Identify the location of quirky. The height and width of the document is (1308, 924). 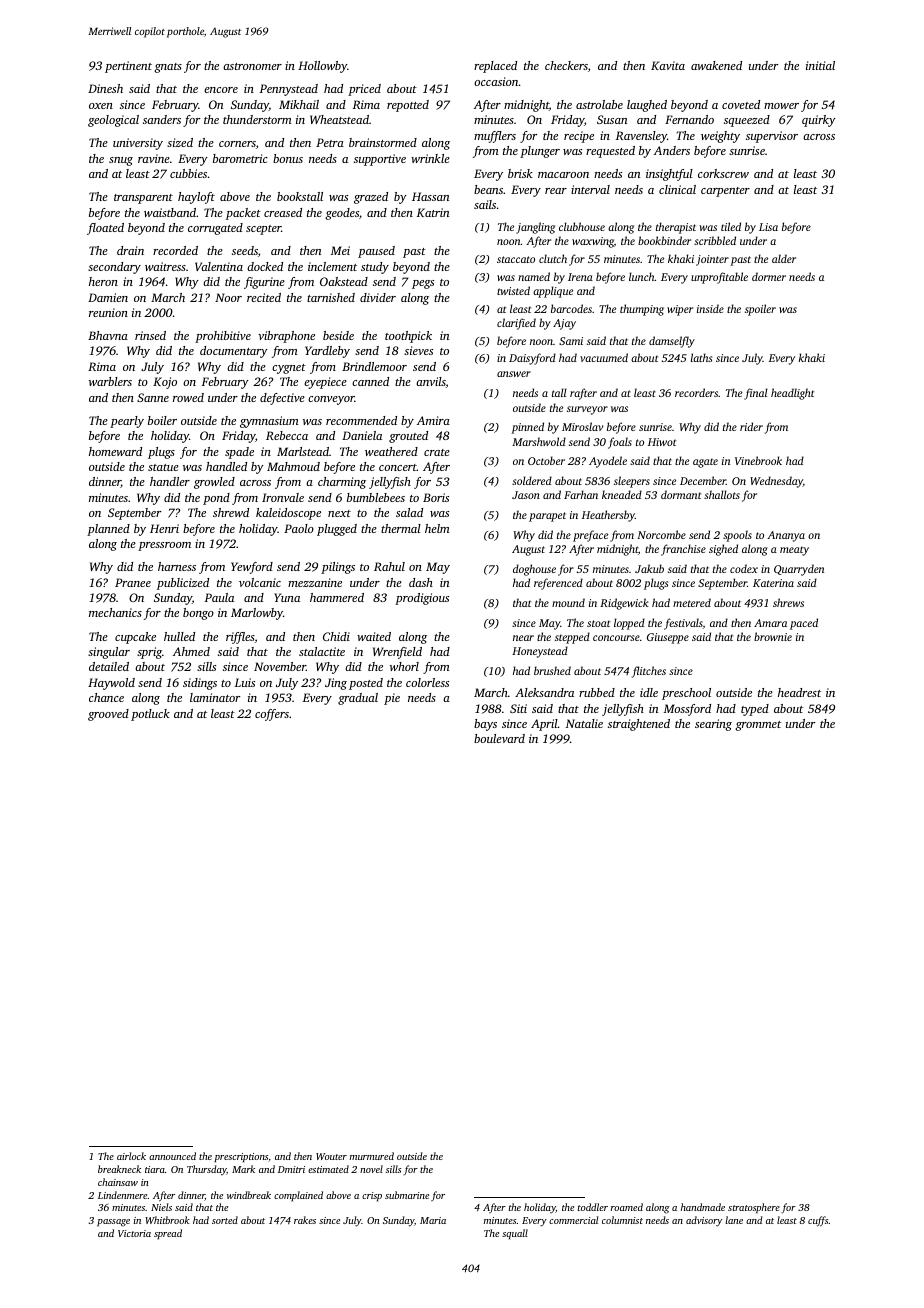
(819, 121).
